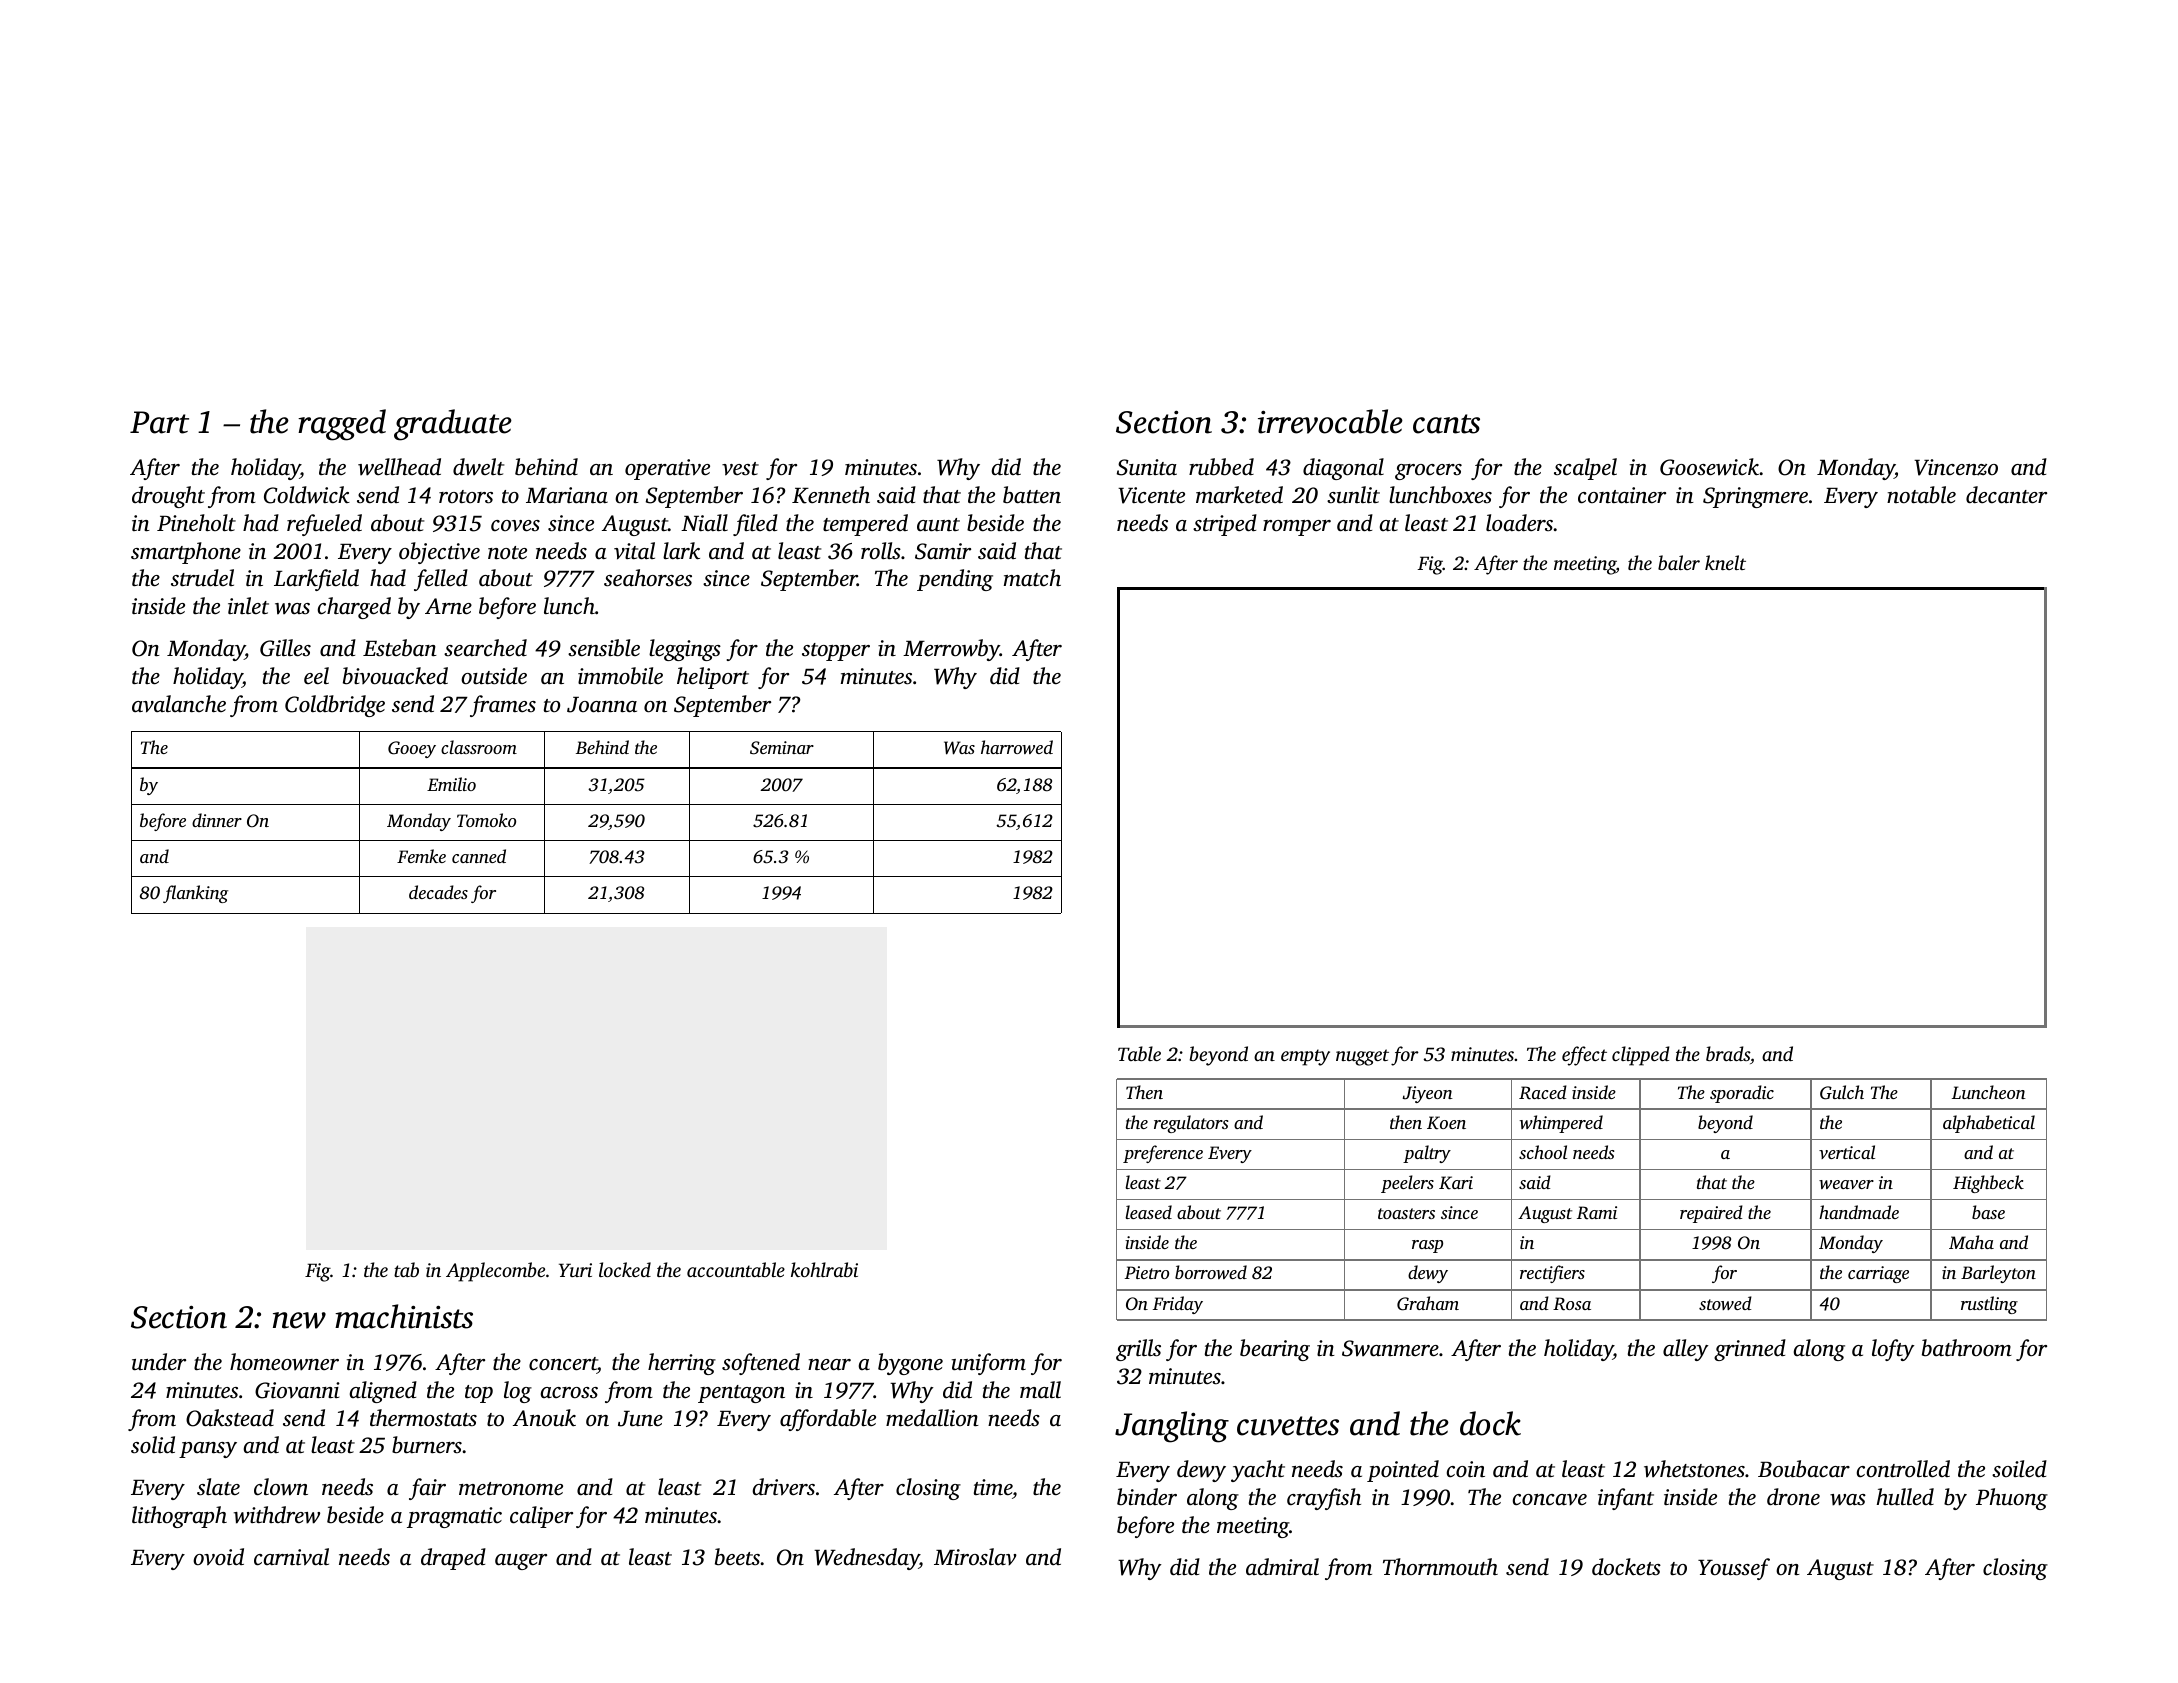 This image has width=2178, height=1683. What do you see at coordinates (740, 469) in the image?
I see `vest` at bounding box center [740, 469].
